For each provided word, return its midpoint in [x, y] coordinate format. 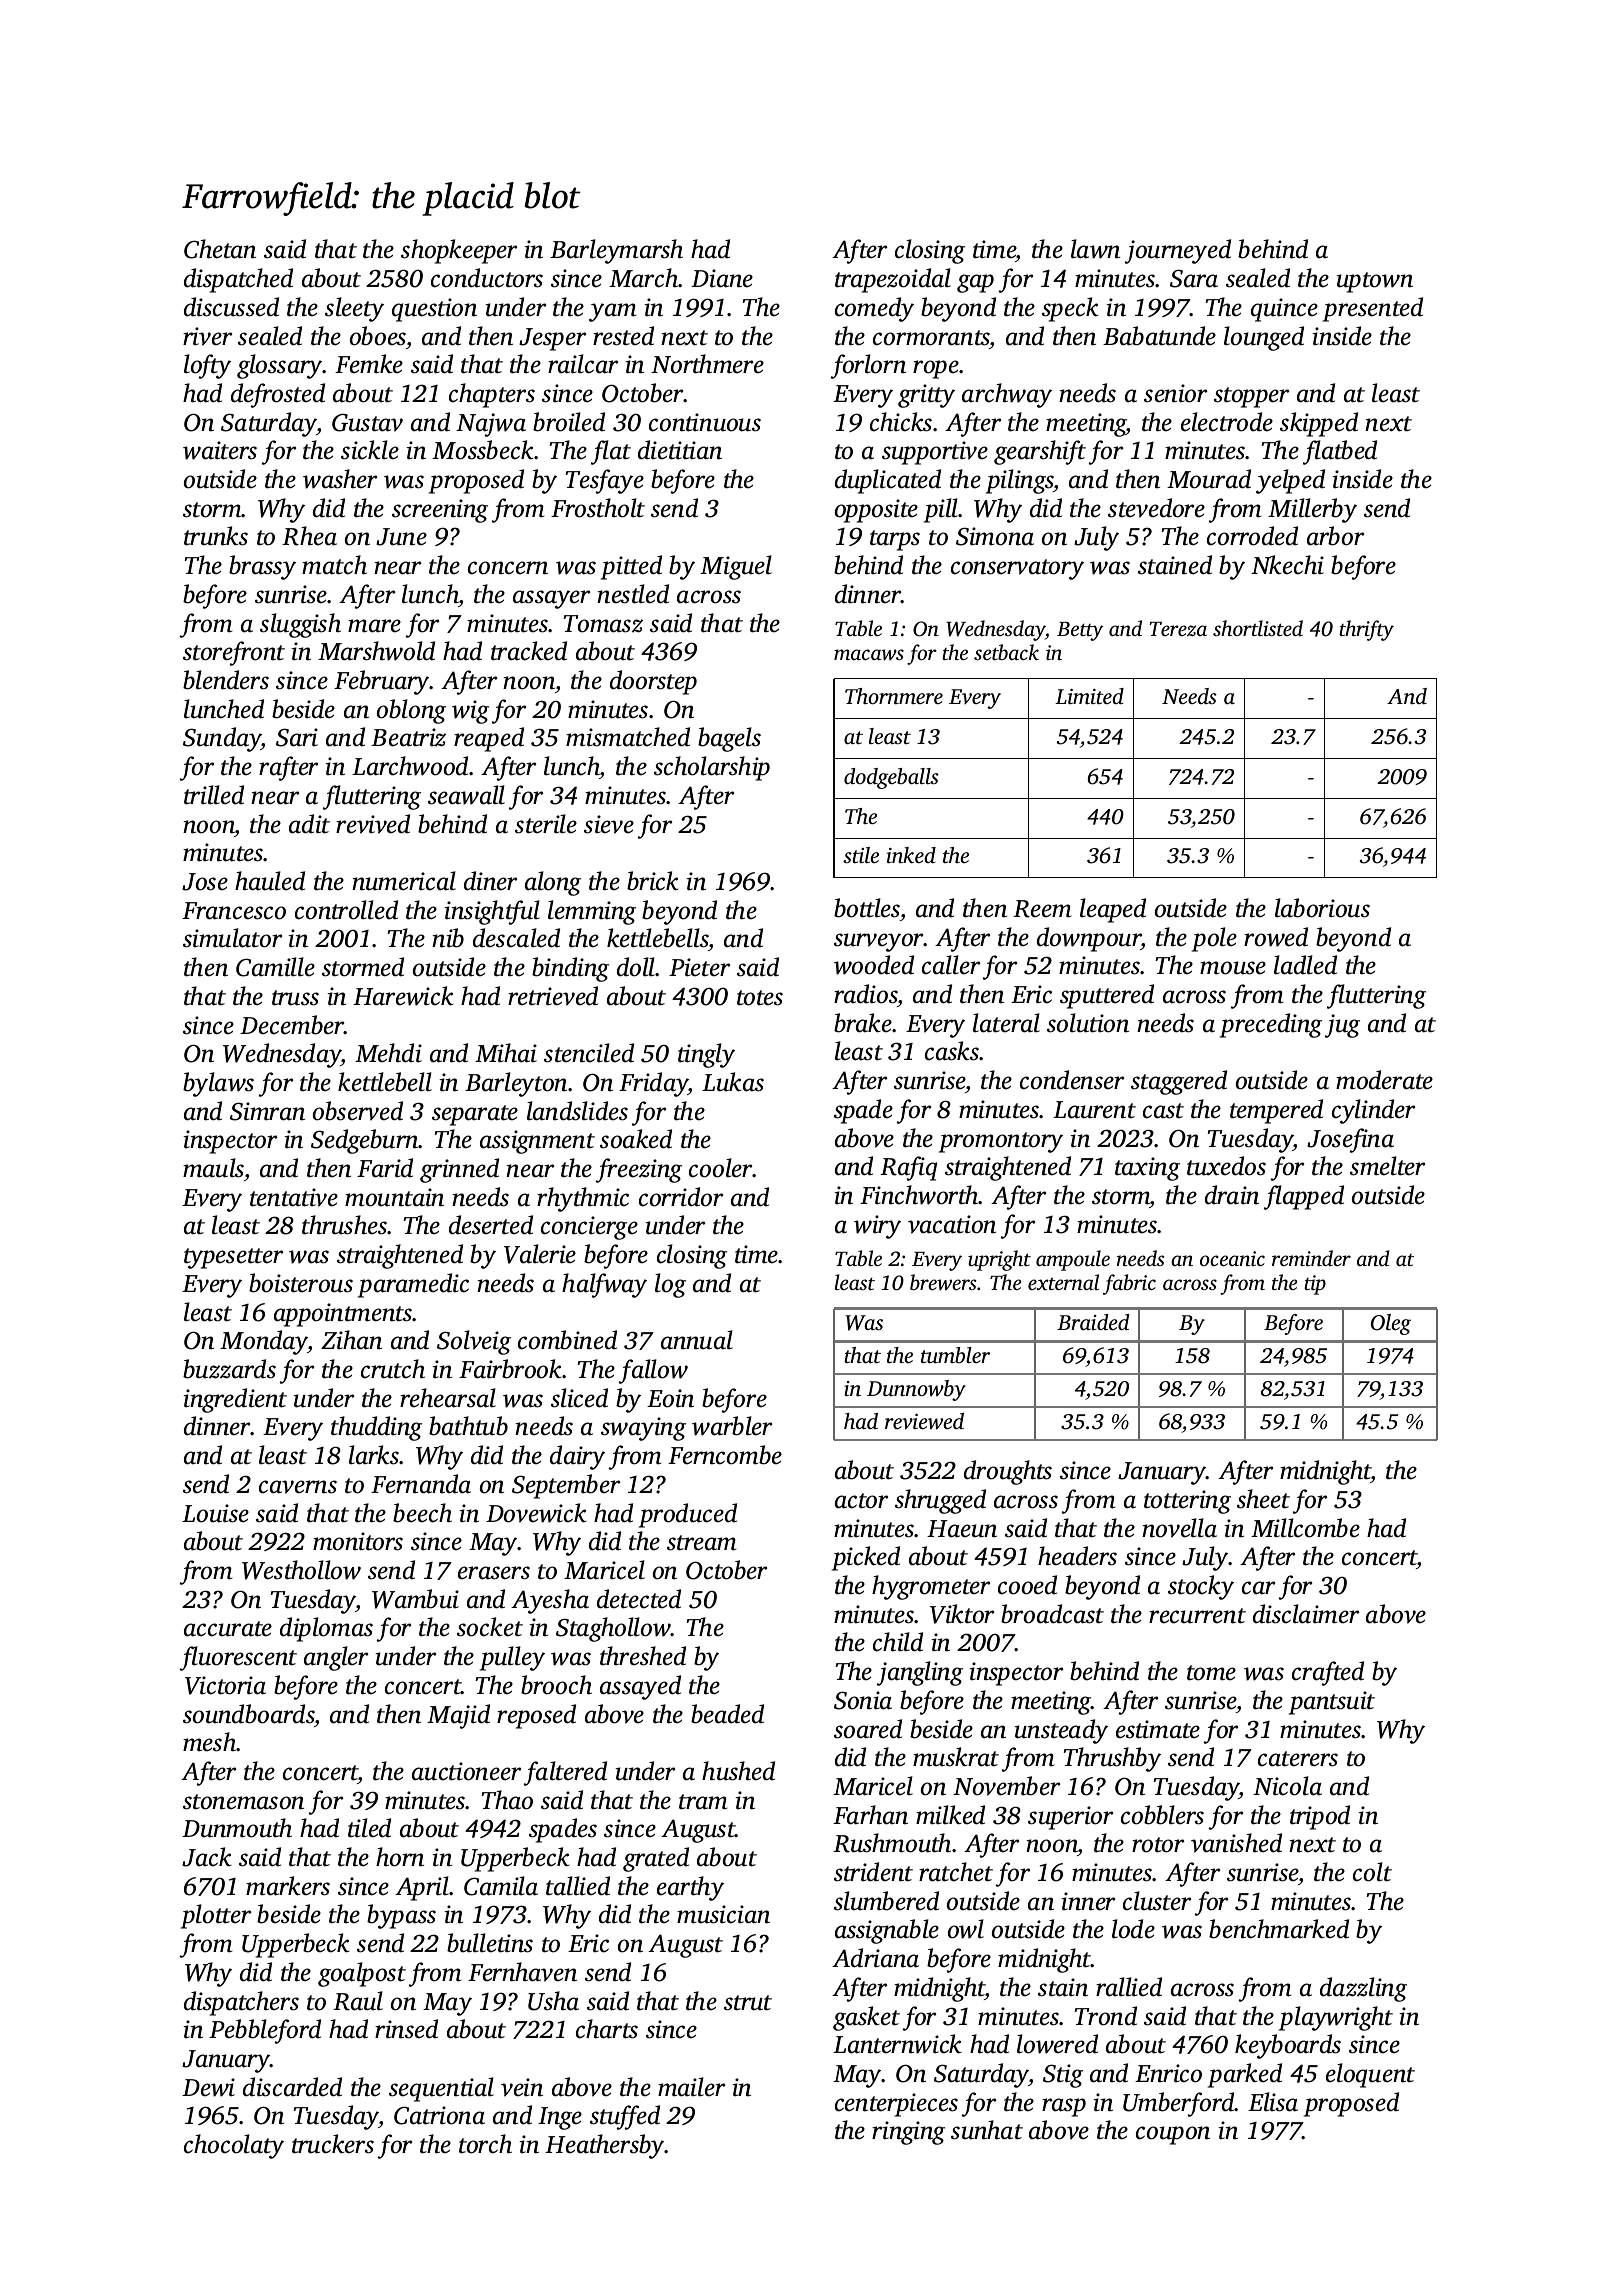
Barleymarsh [616, 251]
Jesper [552, 339]
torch [485, 2144]
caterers [1298, 1759]
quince [1284, 310]
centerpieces [896, 2105]
